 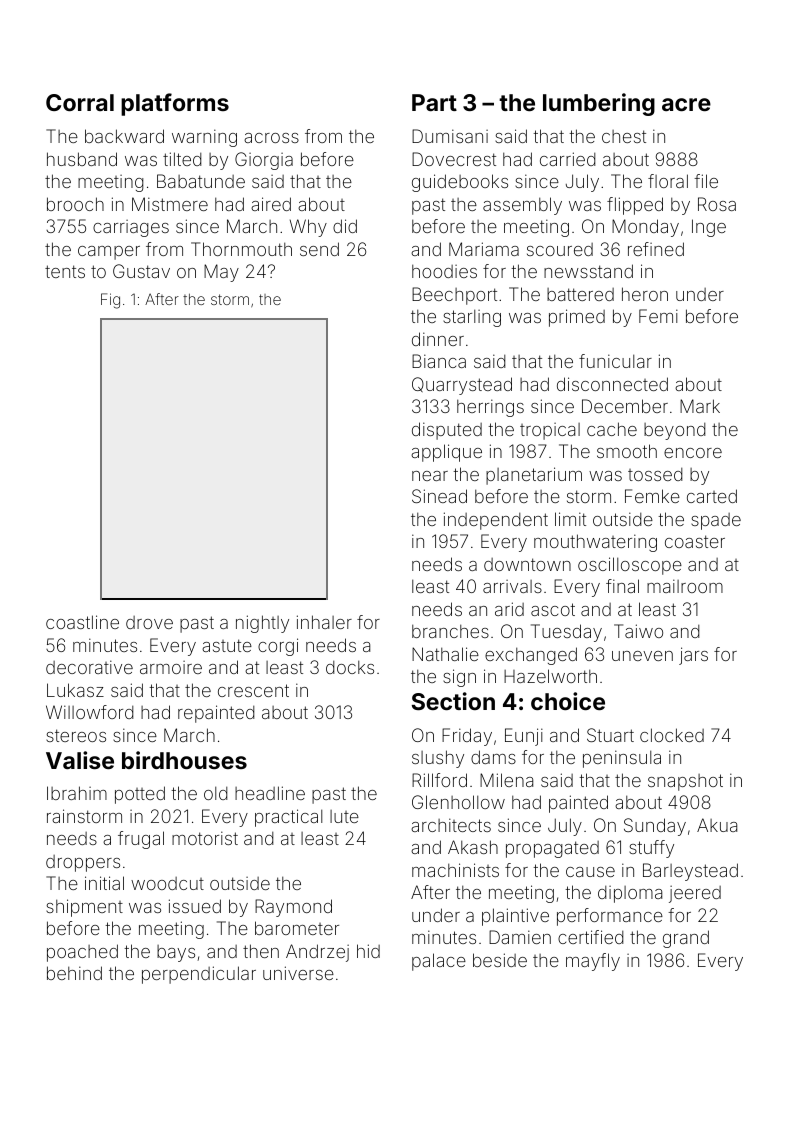 What do you see at coordinates (82, 622) in the screenshot?
I see `coastline` at bounding box center [82, 622].
